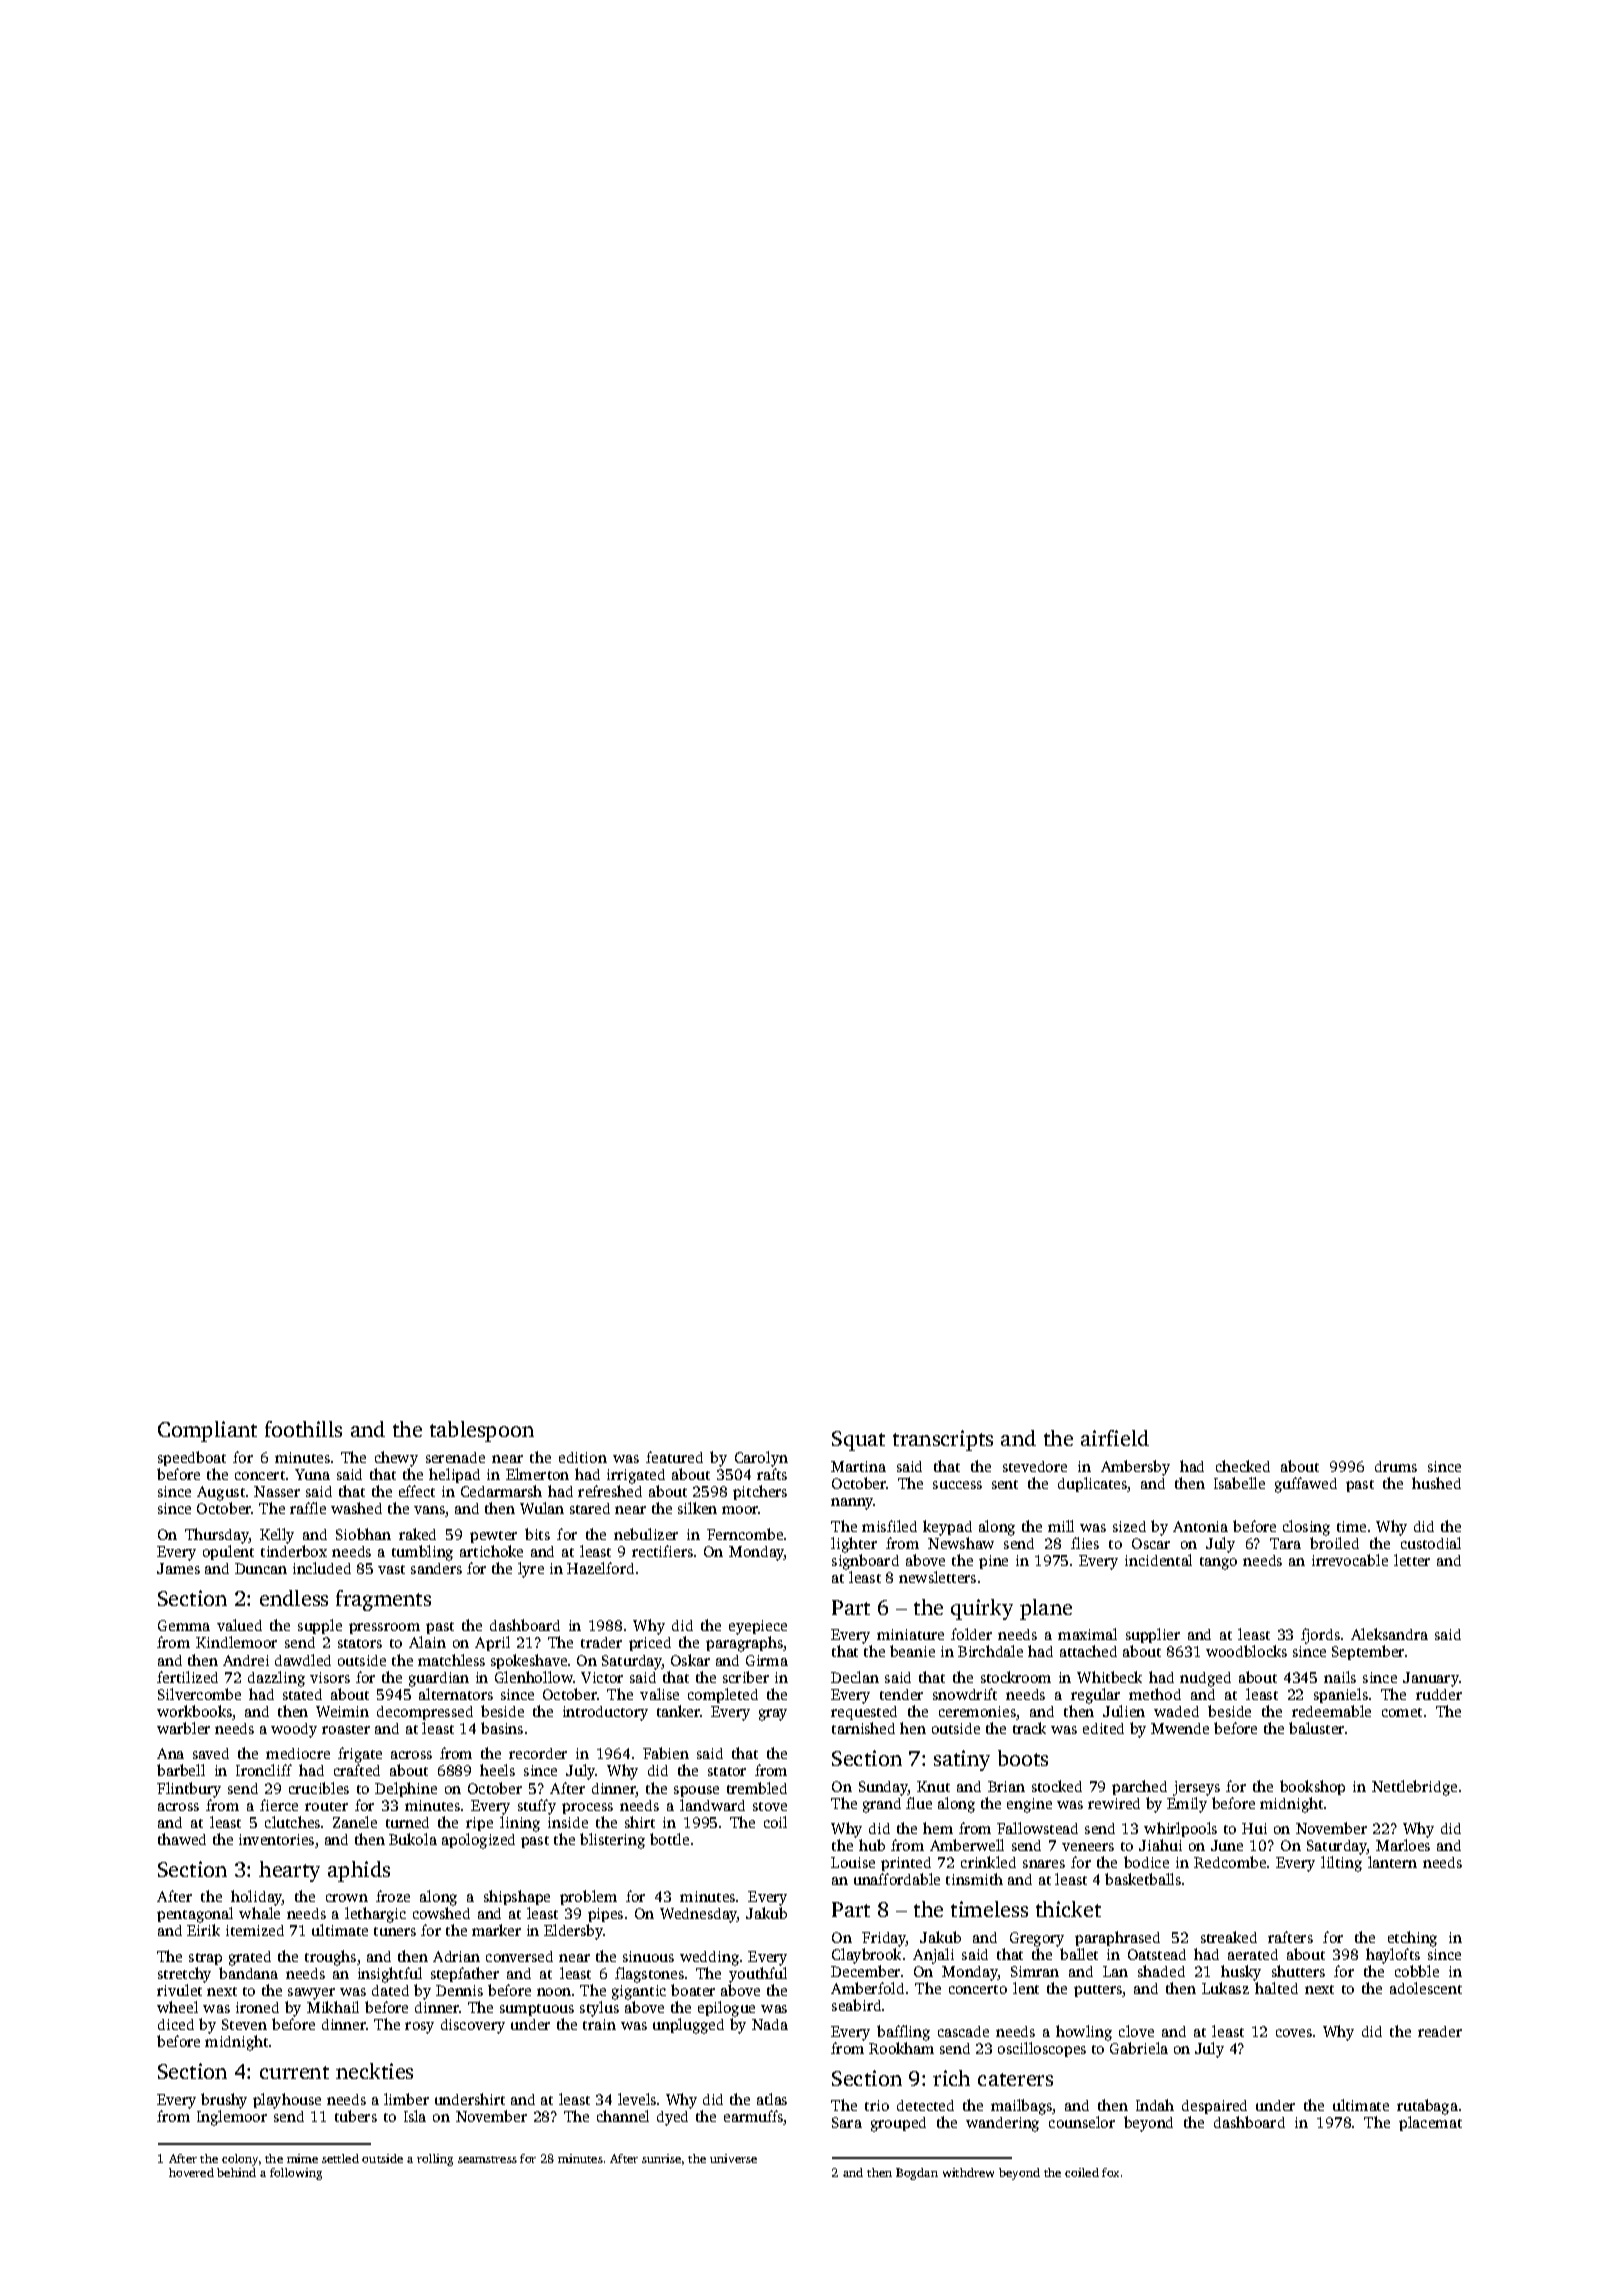 The image size is (1620, 2292). What do you see at coordinates (191, 2172) in the page?
I see `hovered` at bounding box center [191, 2172].
